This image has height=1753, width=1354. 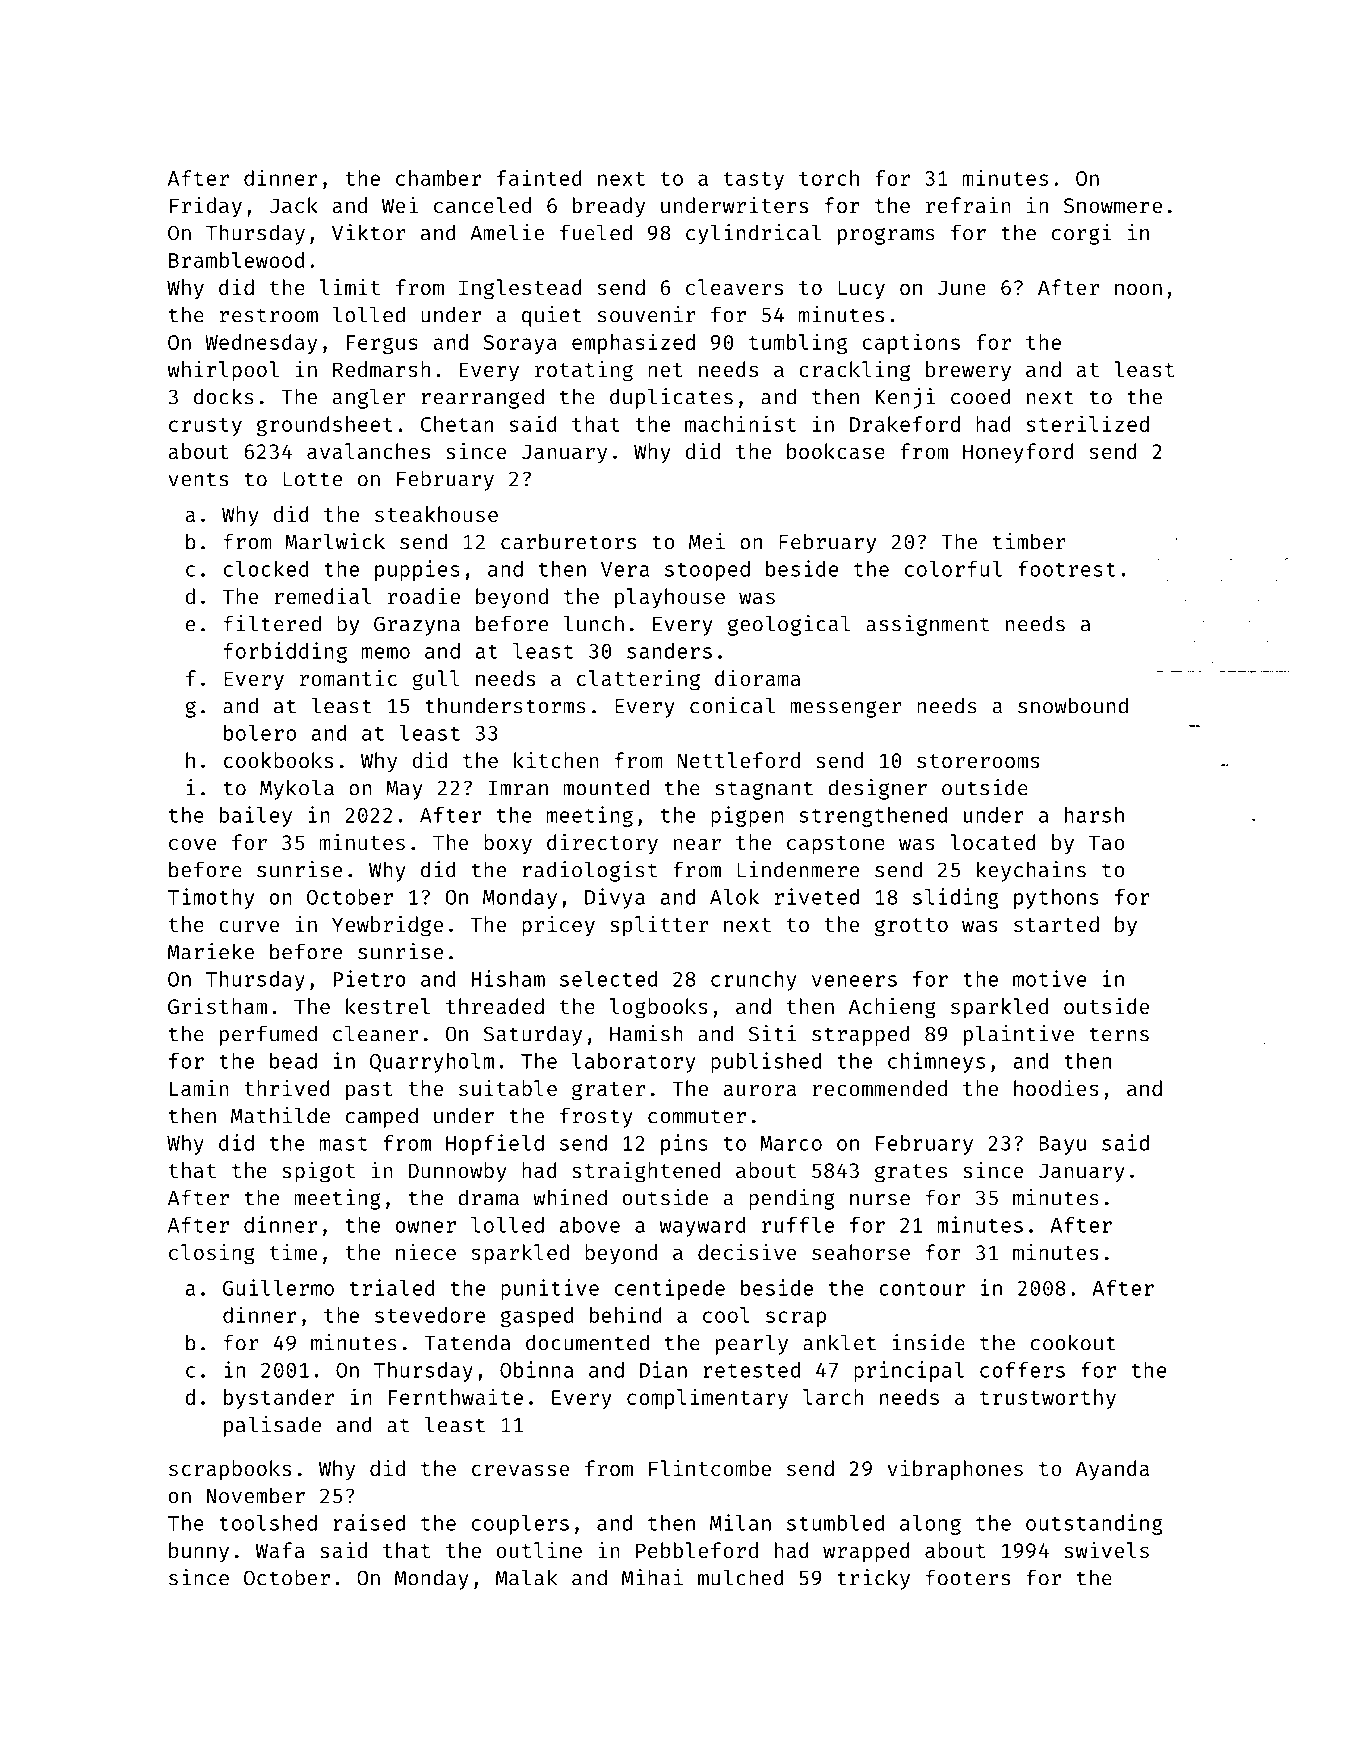 What do you see at coordinates (236, 260) in the image?
I see `Bramblewood` at bounding box center [236, 260].
